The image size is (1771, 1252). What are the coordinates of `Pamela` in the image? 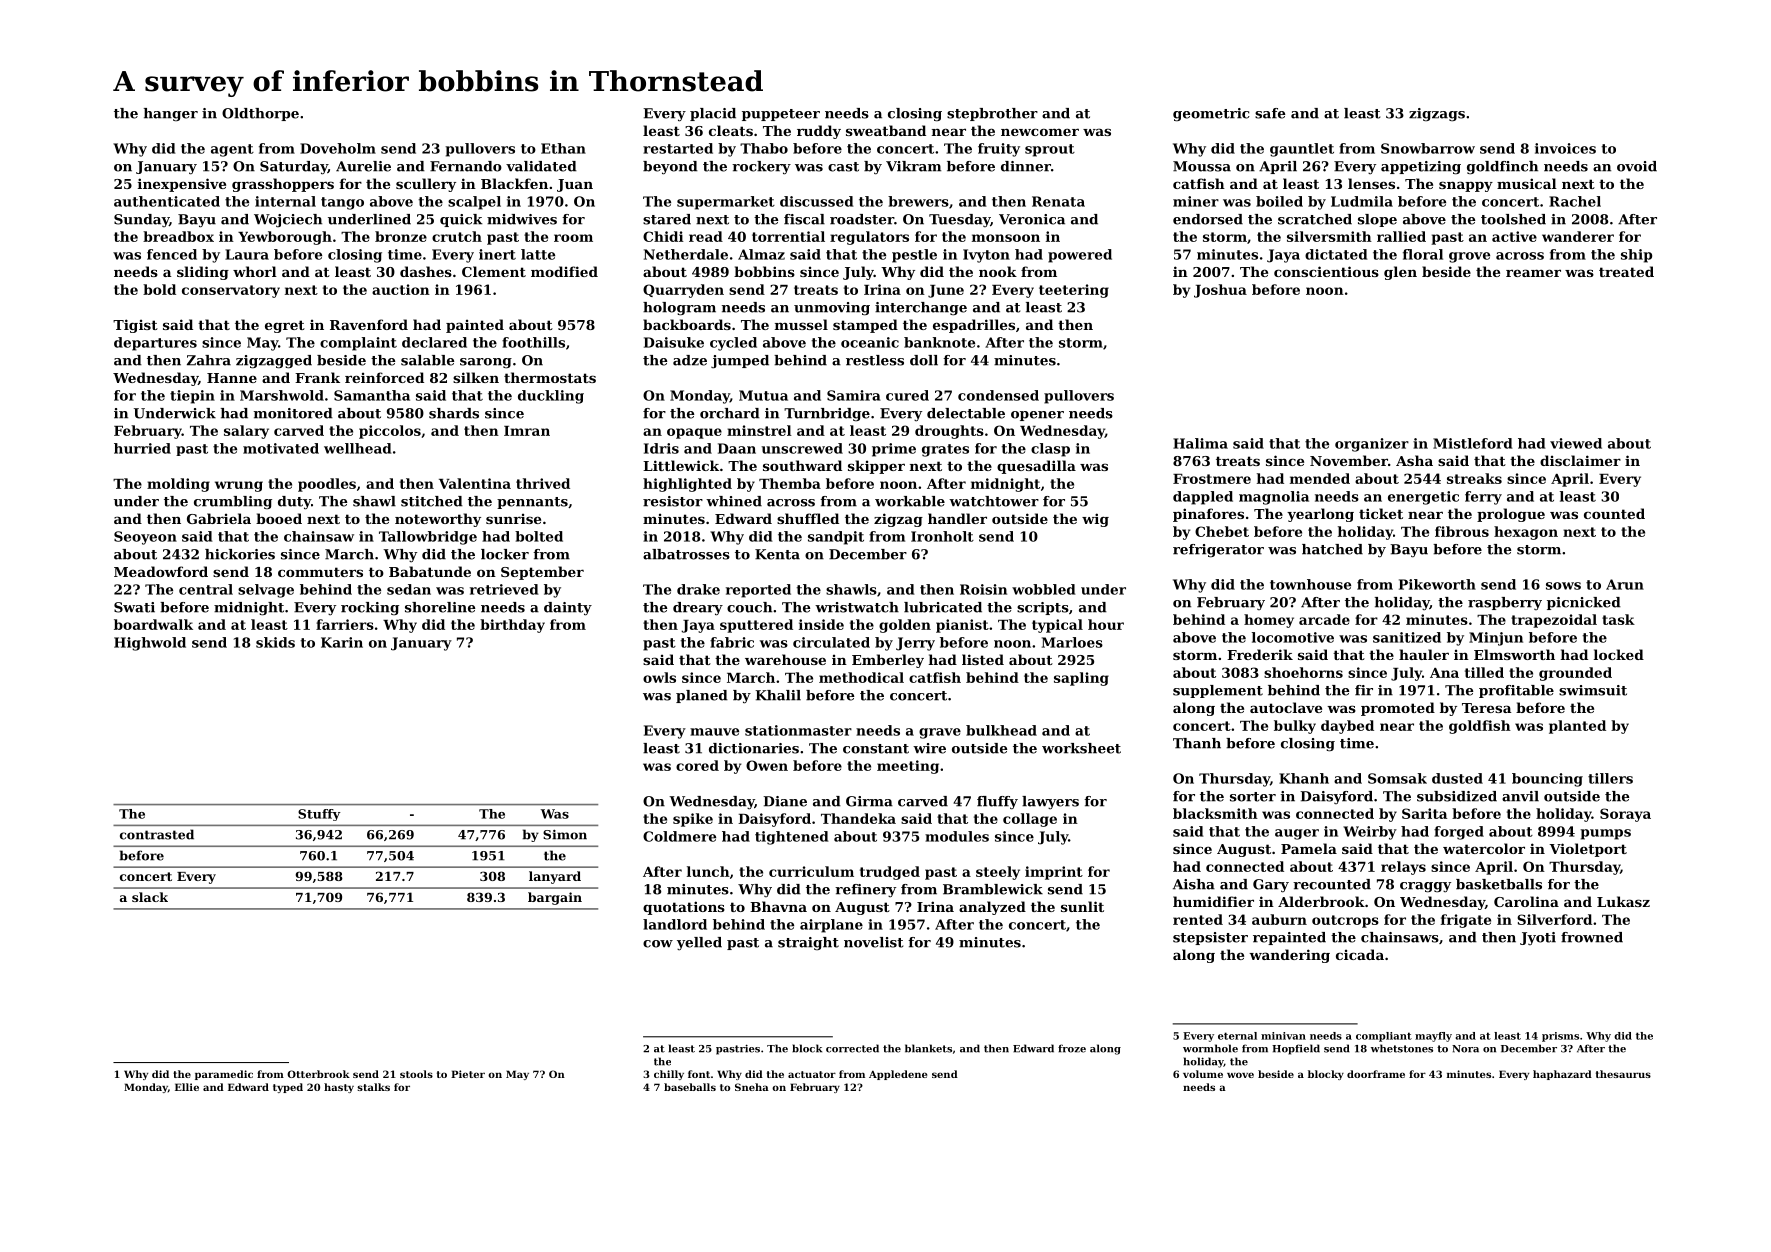 It's located at (1309, 848).
